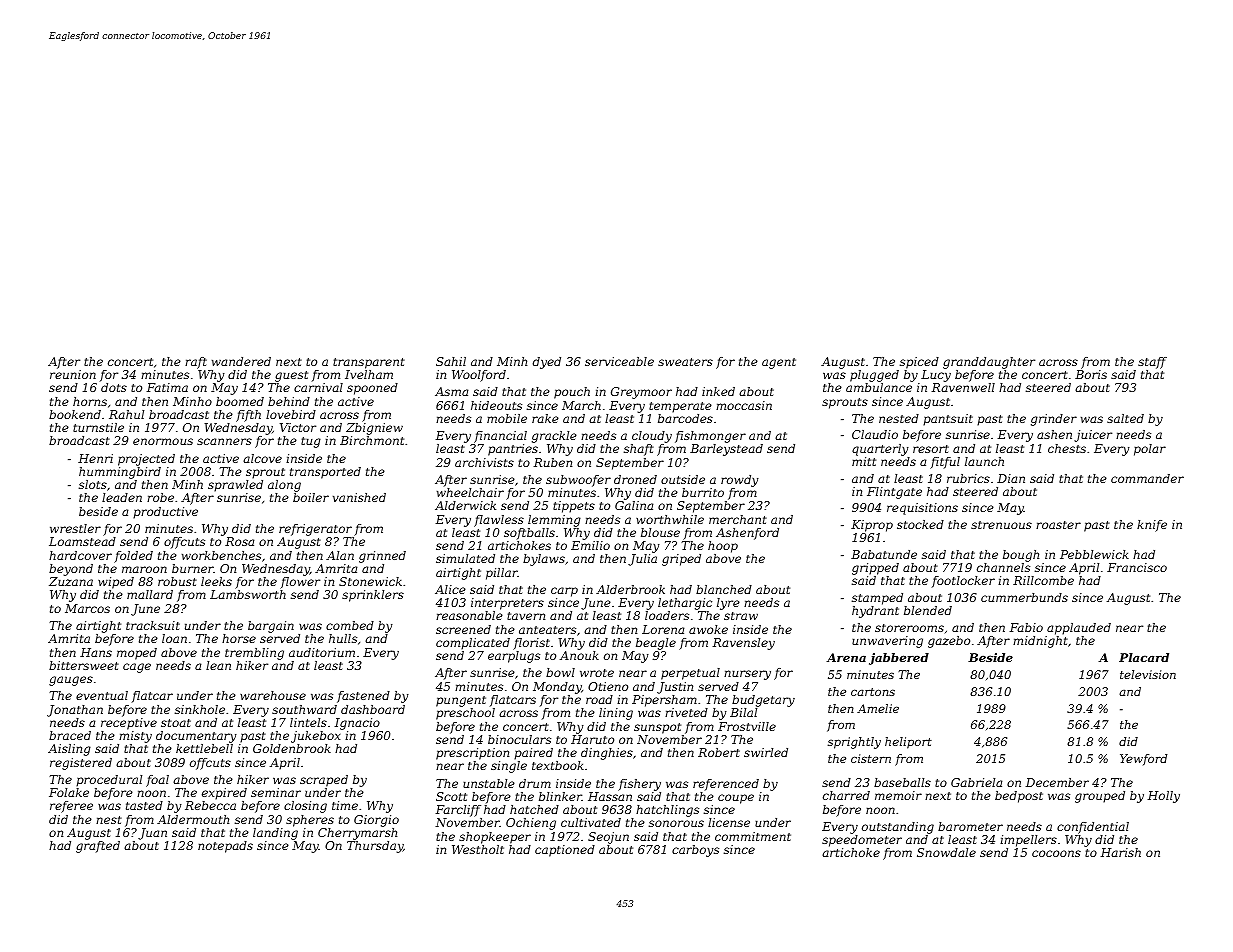 This screenshot has height=952, width=1233. Describe the element at coordinates (153, 625) in the screenshot. I see `tracksuit` at that location.
